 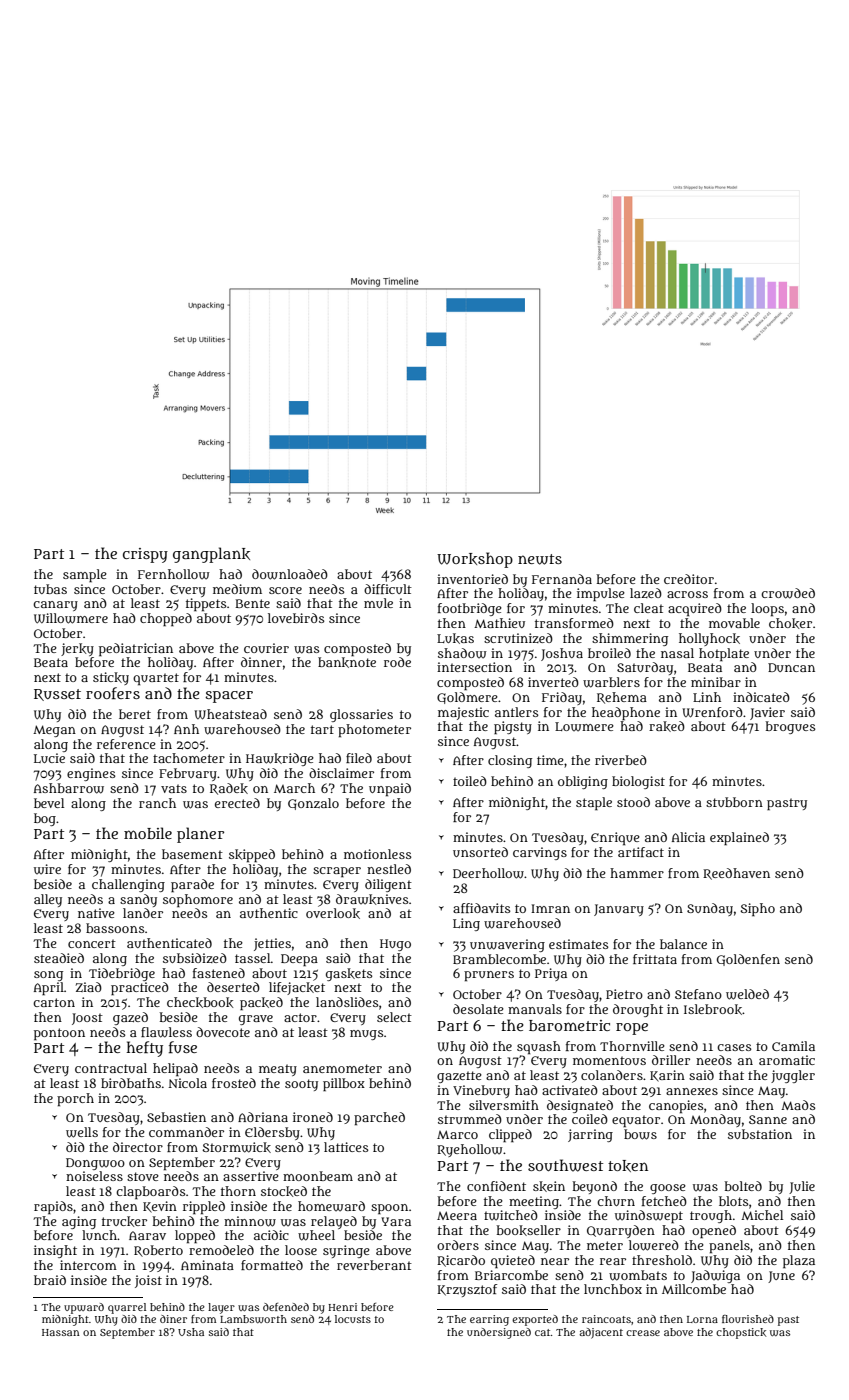 What do you see at coordinates (628, 1166) in the screenshot?
I see `token` at bounding box center [628, 1166].
